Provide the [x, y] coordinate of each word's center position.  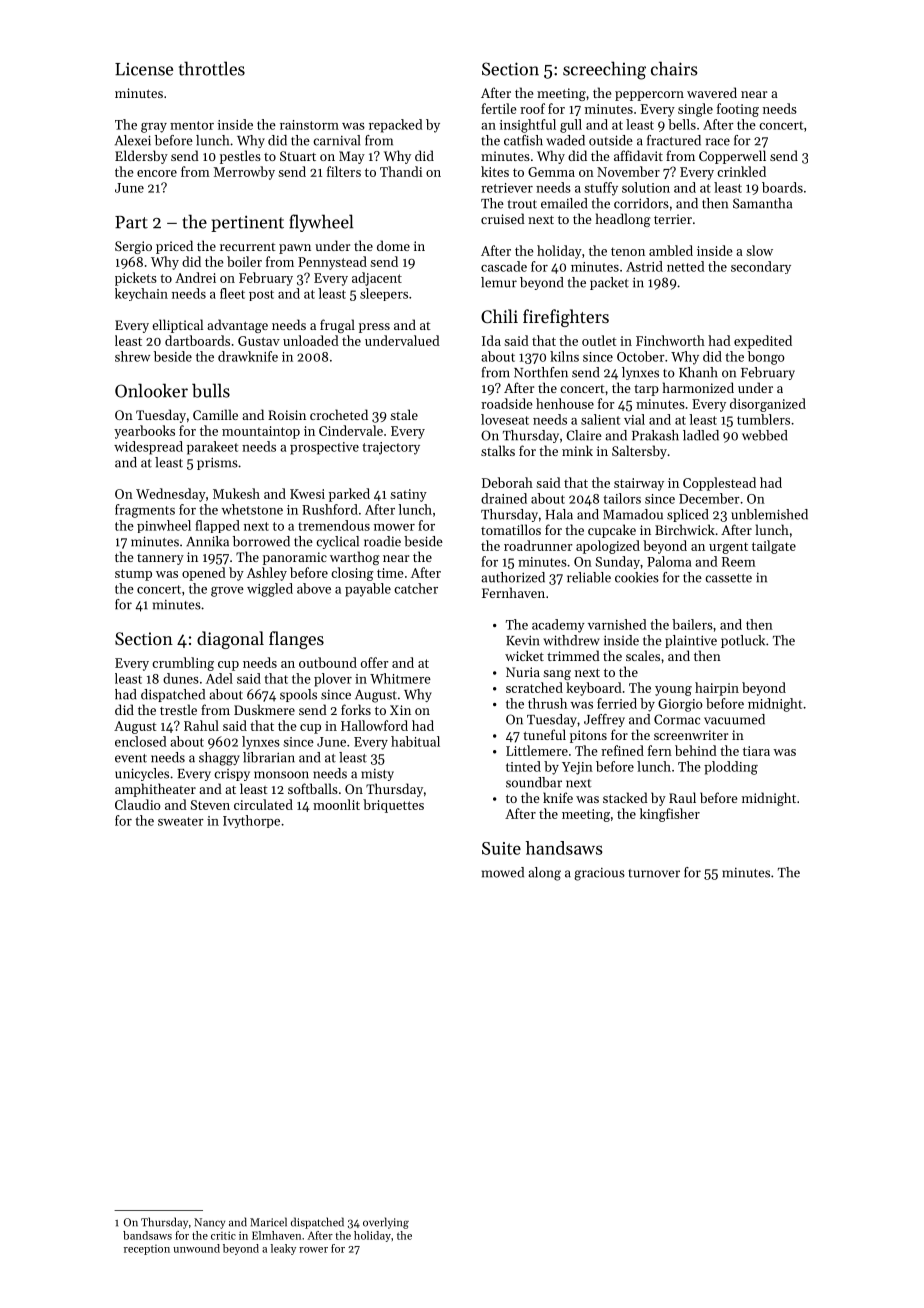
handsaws [564, 848]
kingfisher [670, 815]
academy [558, 626]
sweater [181, 821]
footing [738, 110]
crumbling [183, 664]
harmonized [698, 387]
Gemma [551, 172]
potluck [743, 641]
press [374, 328]
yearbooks [144, 432]
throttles [212, 68]
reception [147, 1250]
